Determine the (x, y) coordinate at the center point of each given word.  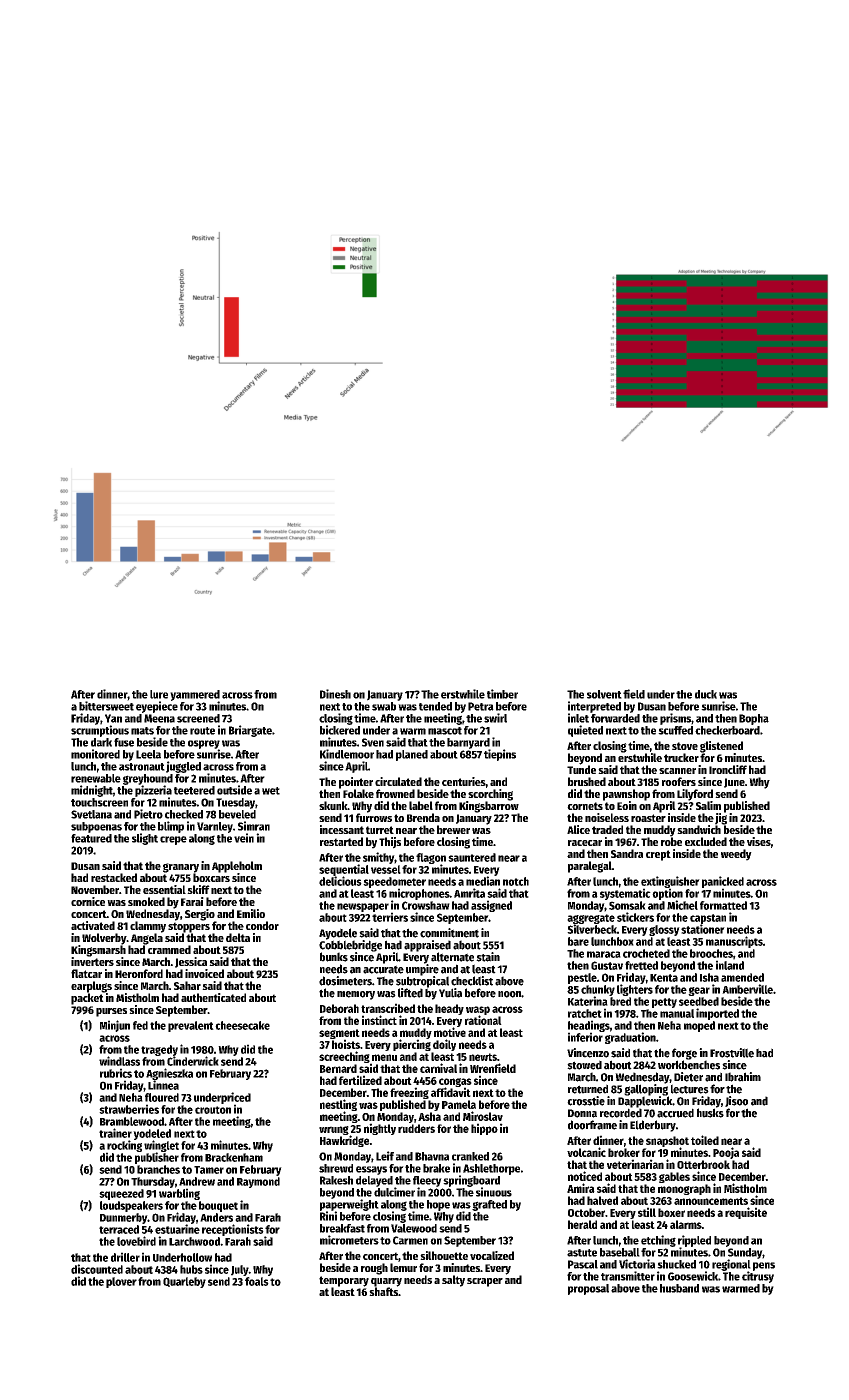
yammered (195, 695)
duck (706, 694)
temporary (344, 1281)
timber (502, 694)
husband (679, 1288)
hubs (191, 1269)
